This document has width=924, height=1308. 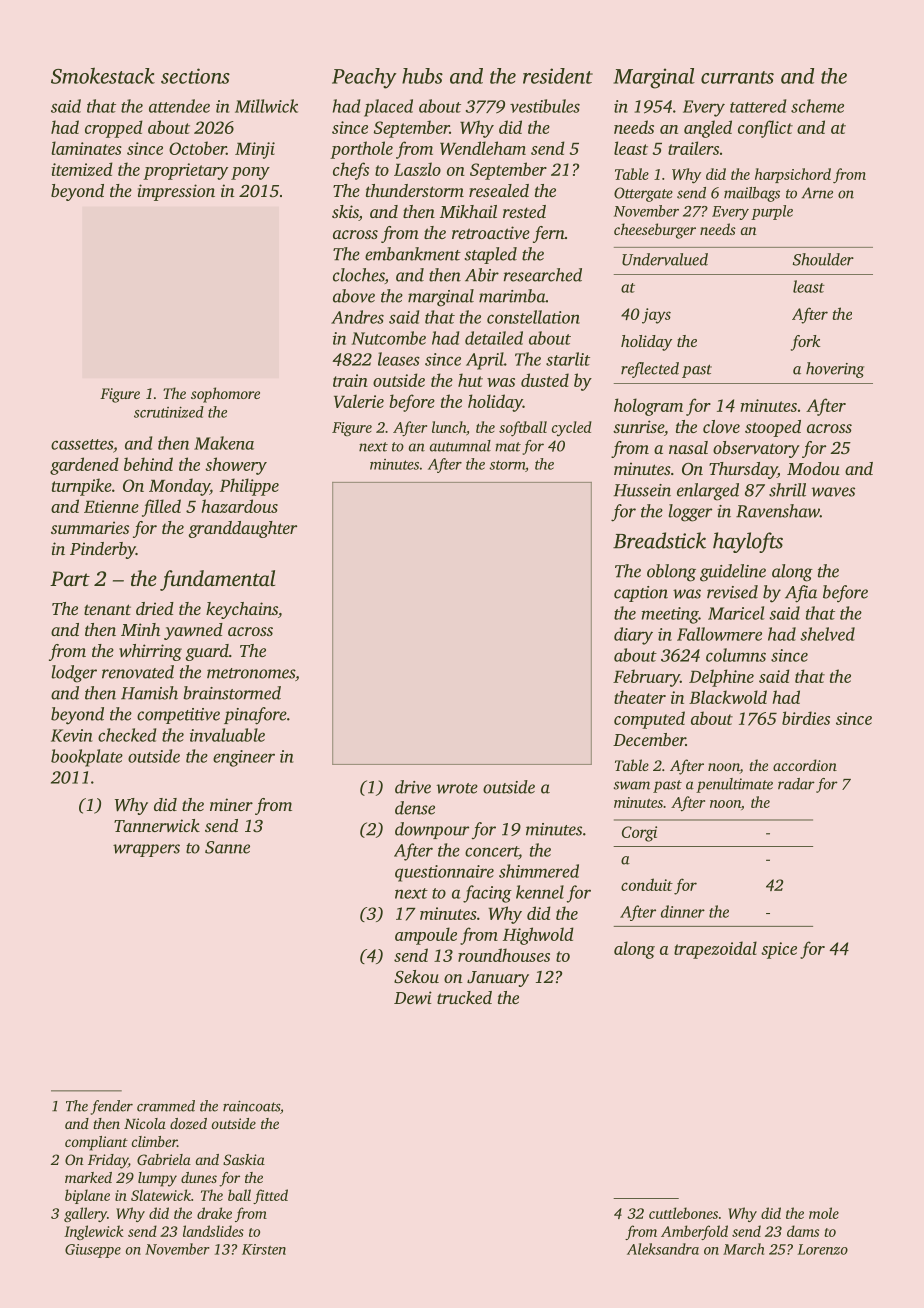 What do you see at coordinates (642, 490) in the document?
I see `Hussein` at bounding box center [642, 490].
